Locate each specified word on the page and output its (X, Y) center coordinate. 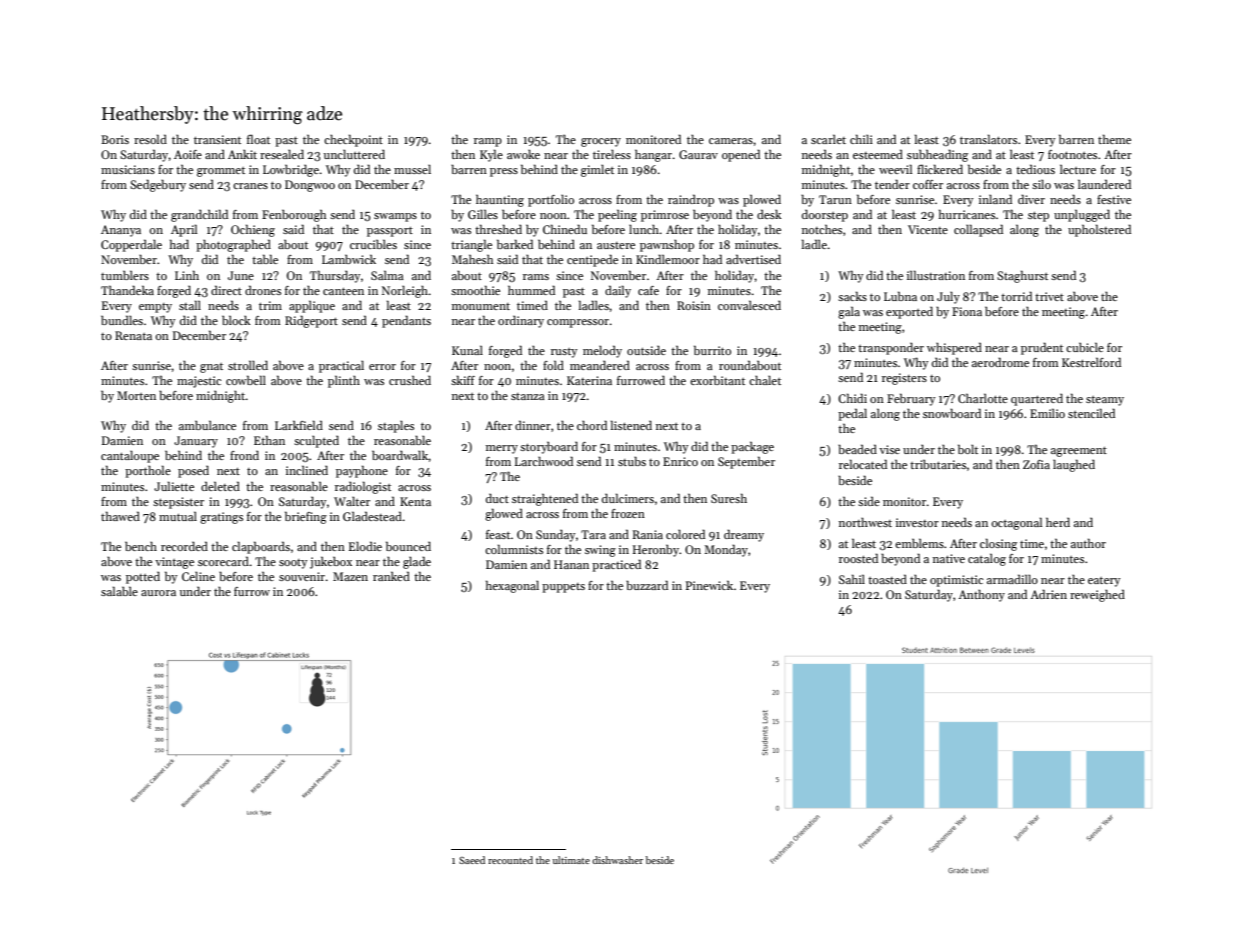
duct (497, 498)
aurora (158, 593)
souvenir (302, 576)
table (265, 259)
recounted (510, 860)
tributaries (938, 464)
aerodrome (1000, 362)
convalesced (749, 305)
